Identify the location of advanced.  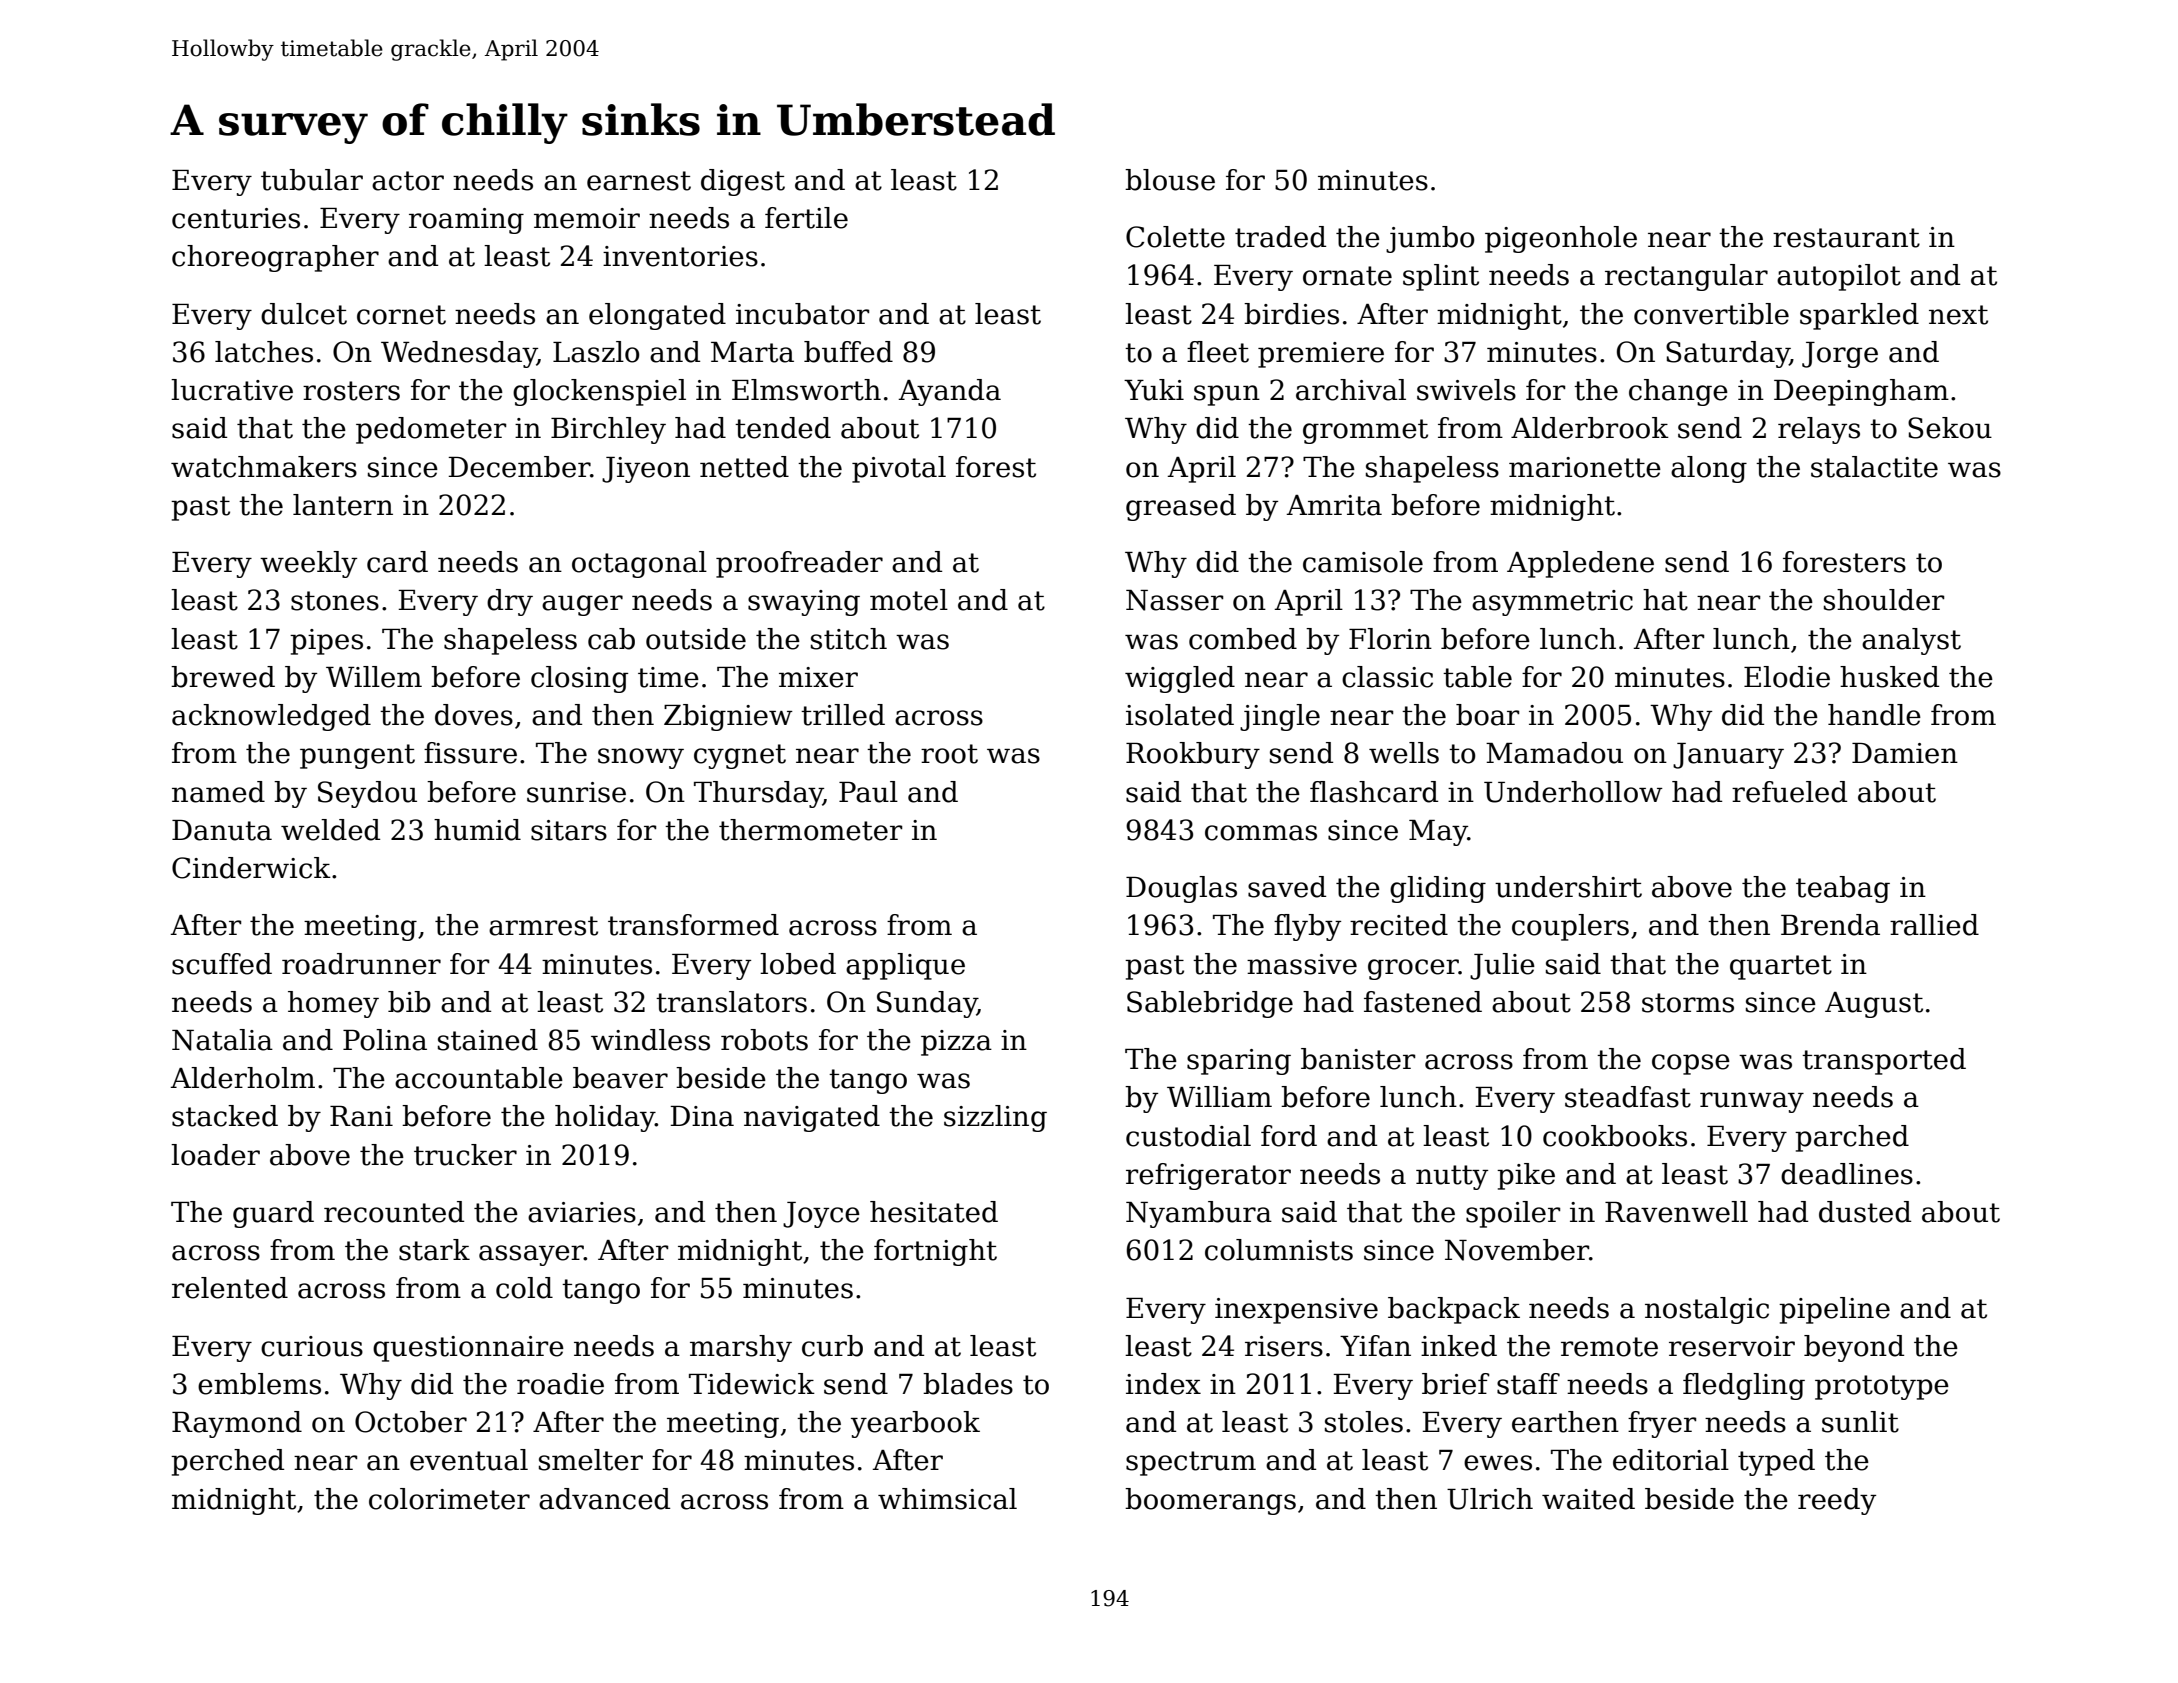
(604, 1499).
